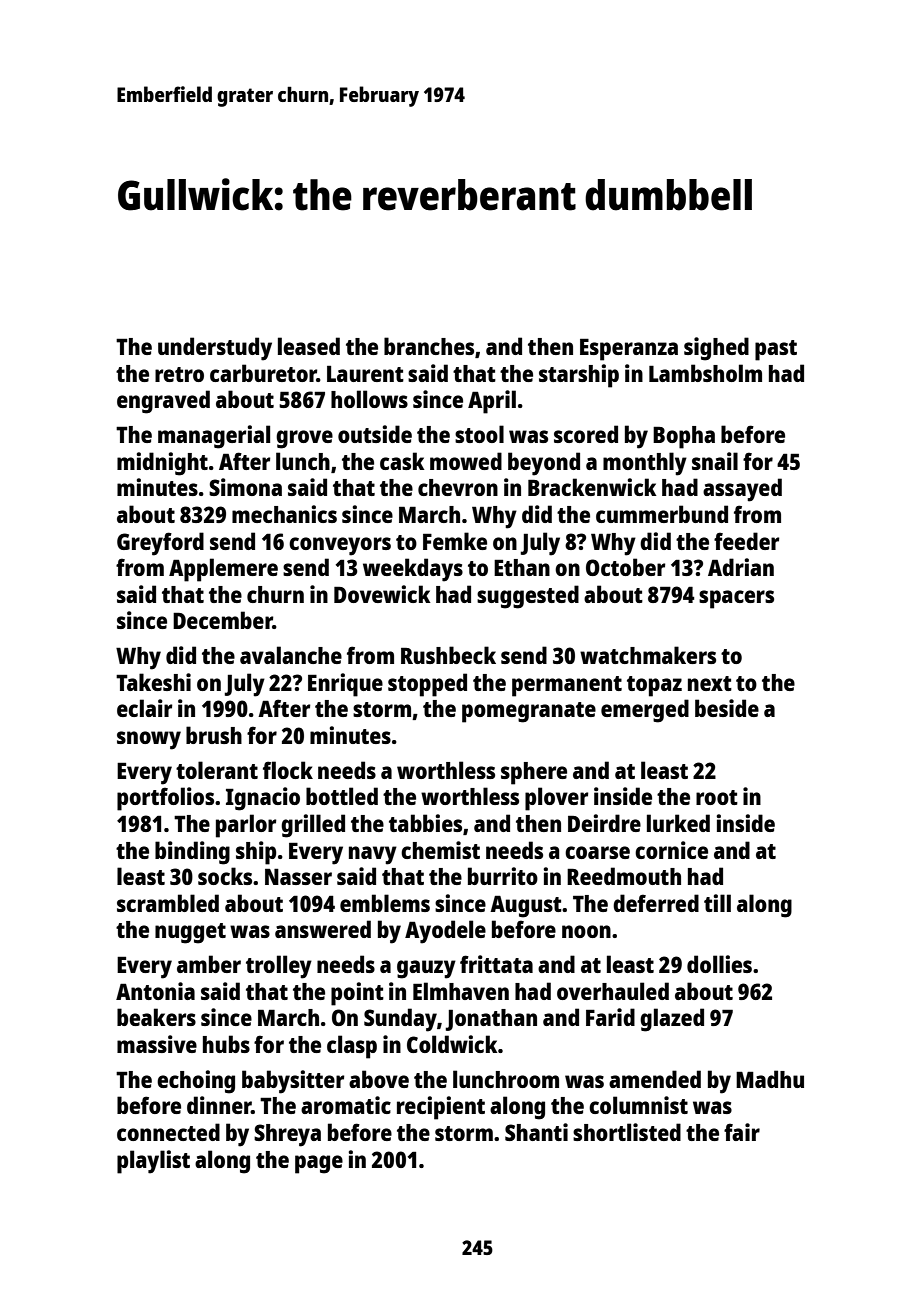  I want to click on fair, so click(742, 1132).
